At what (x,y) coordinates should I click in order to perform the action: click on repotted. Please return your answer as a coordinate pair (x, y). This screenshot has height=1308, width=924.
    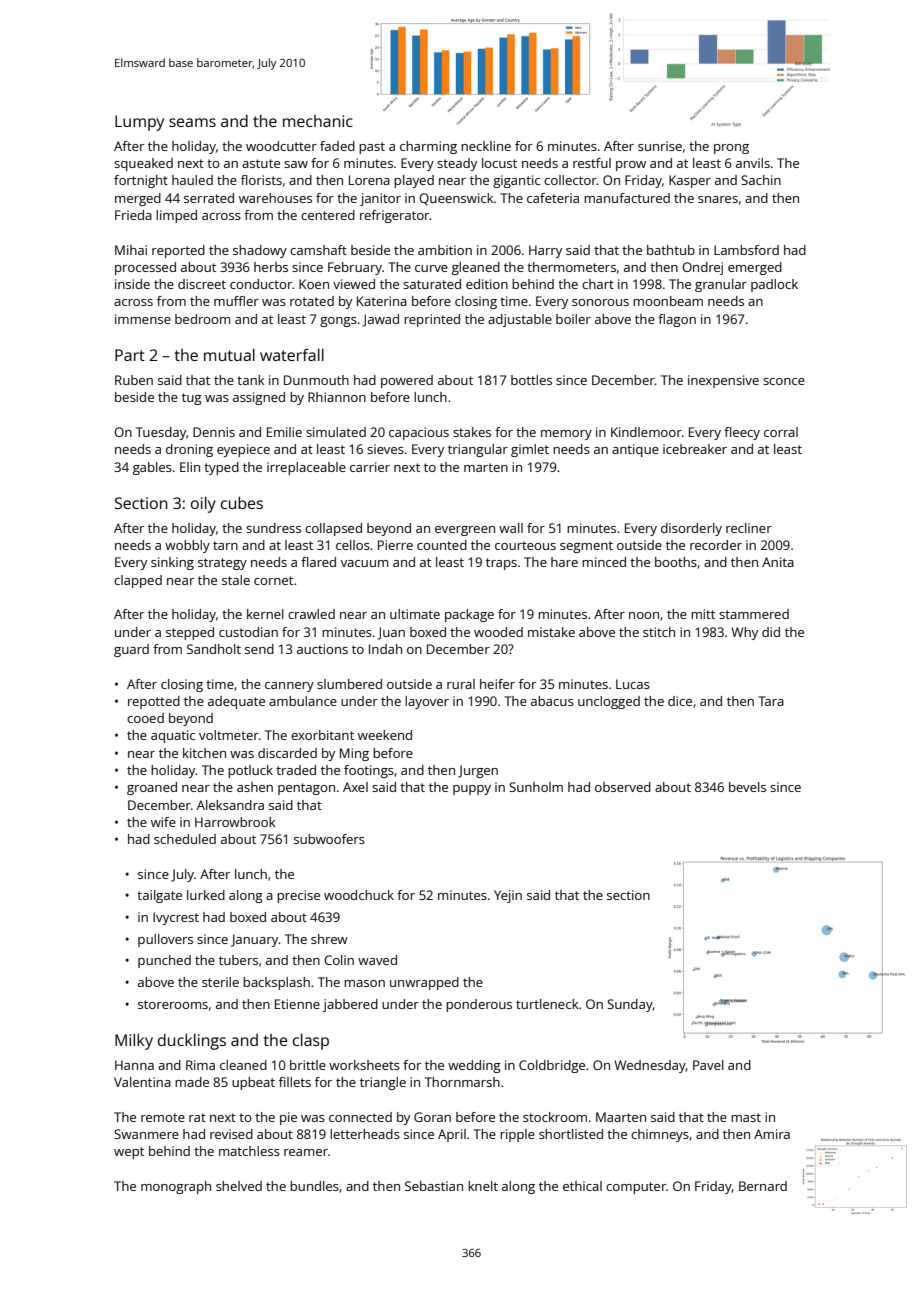
    Looking at the image, I should click on (154, 702).
